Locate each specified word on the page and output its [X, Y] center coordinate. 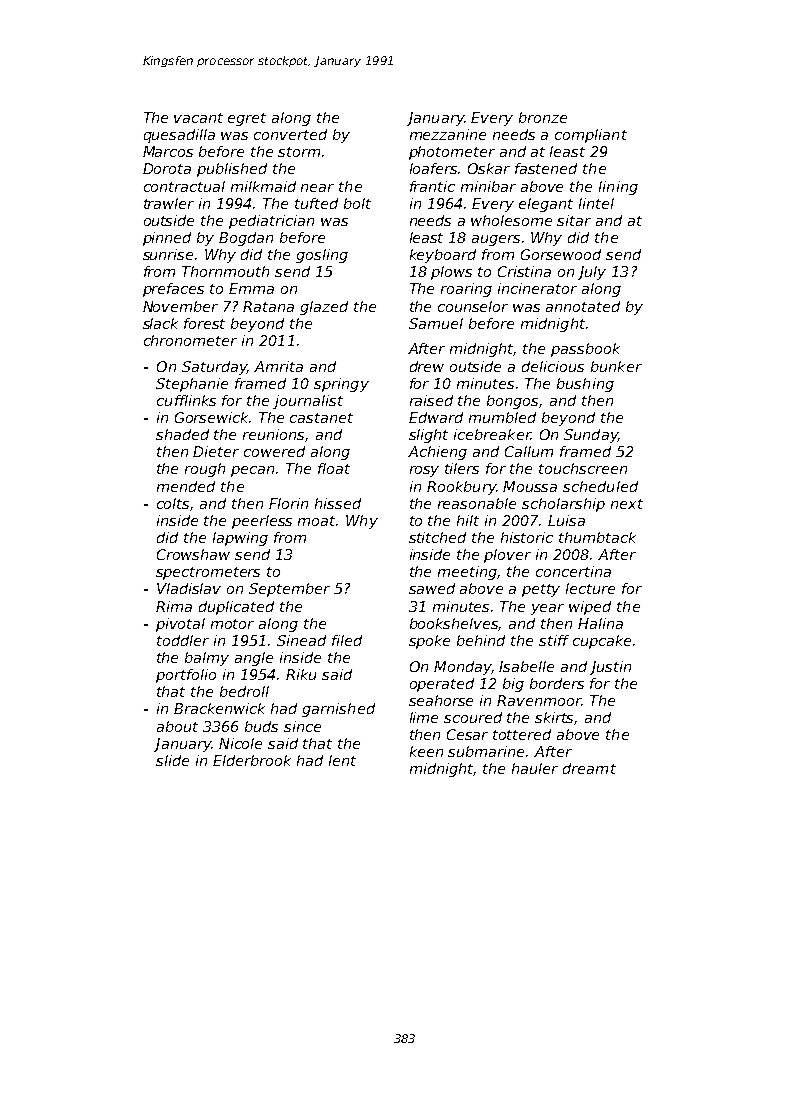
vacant [198, 118]
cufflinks [186, 400]
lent [342, 760]
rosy [424, 471]
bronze [543, 117]
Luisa [566, 520]
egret [247, 119]
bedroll [244, 691]
